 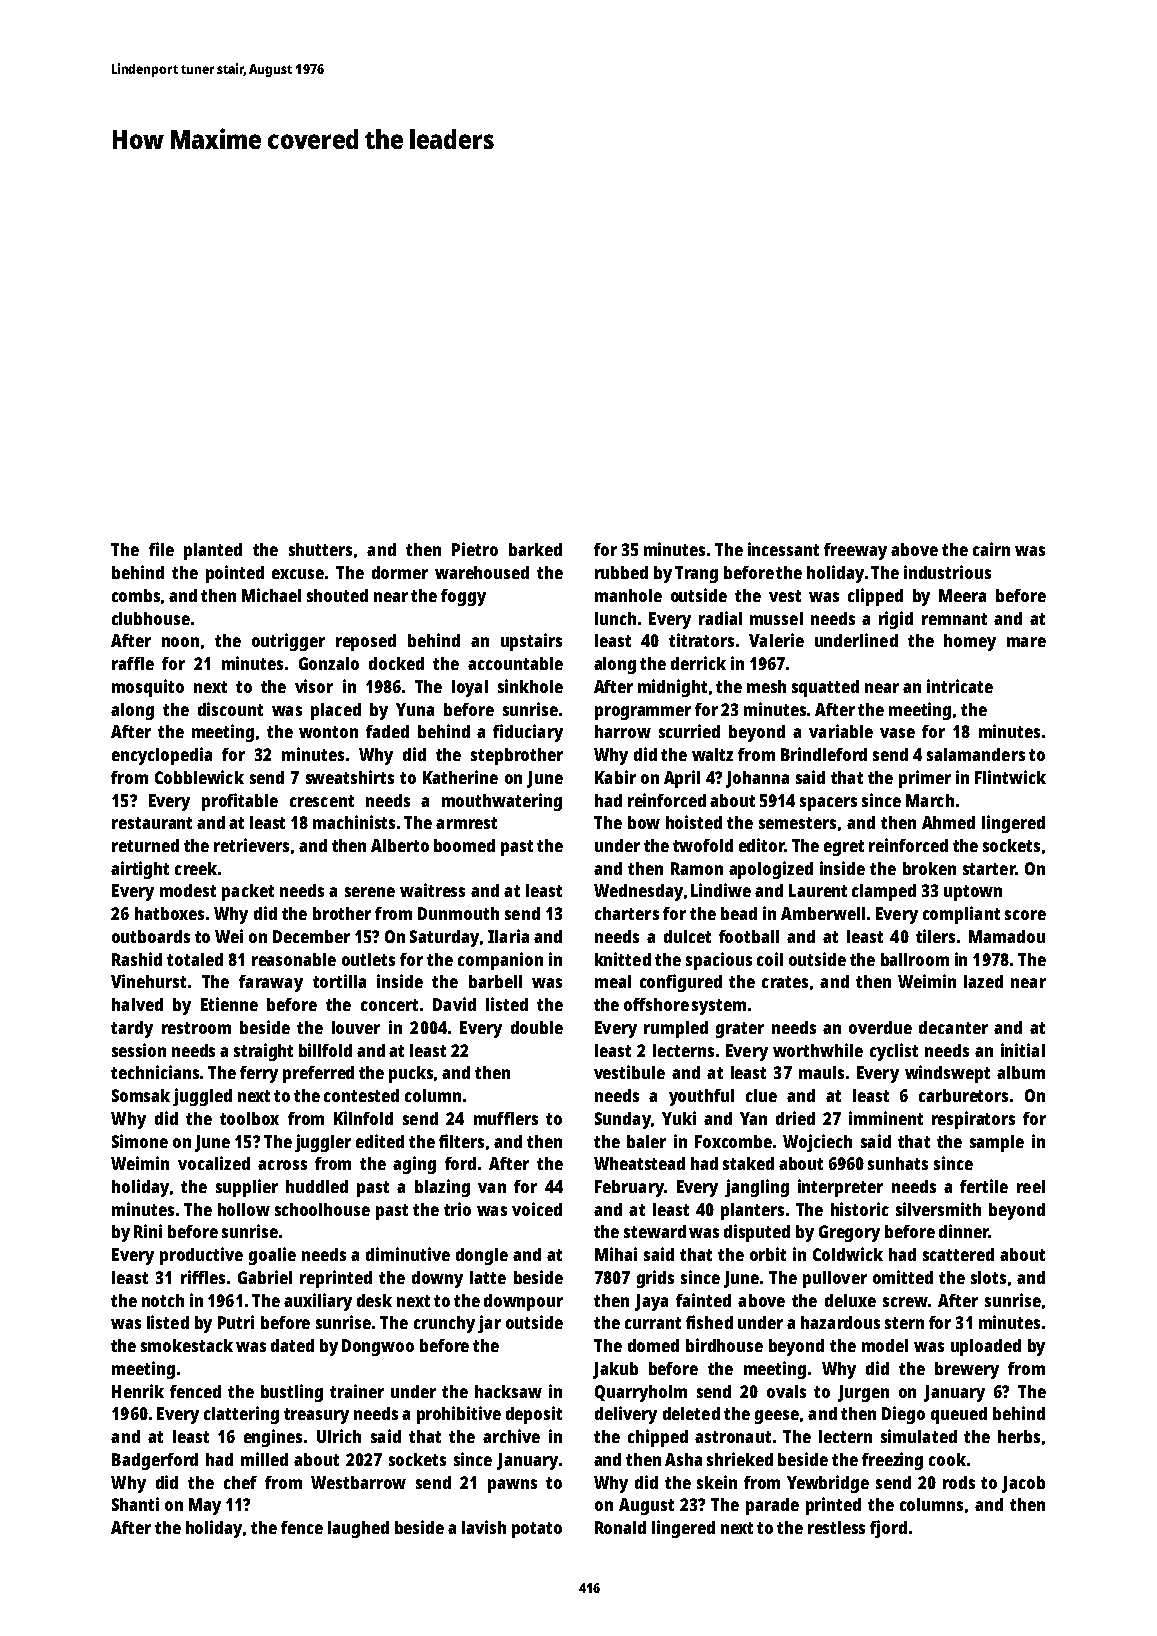 I want to click on skein, so click(x=717, y=1482).
